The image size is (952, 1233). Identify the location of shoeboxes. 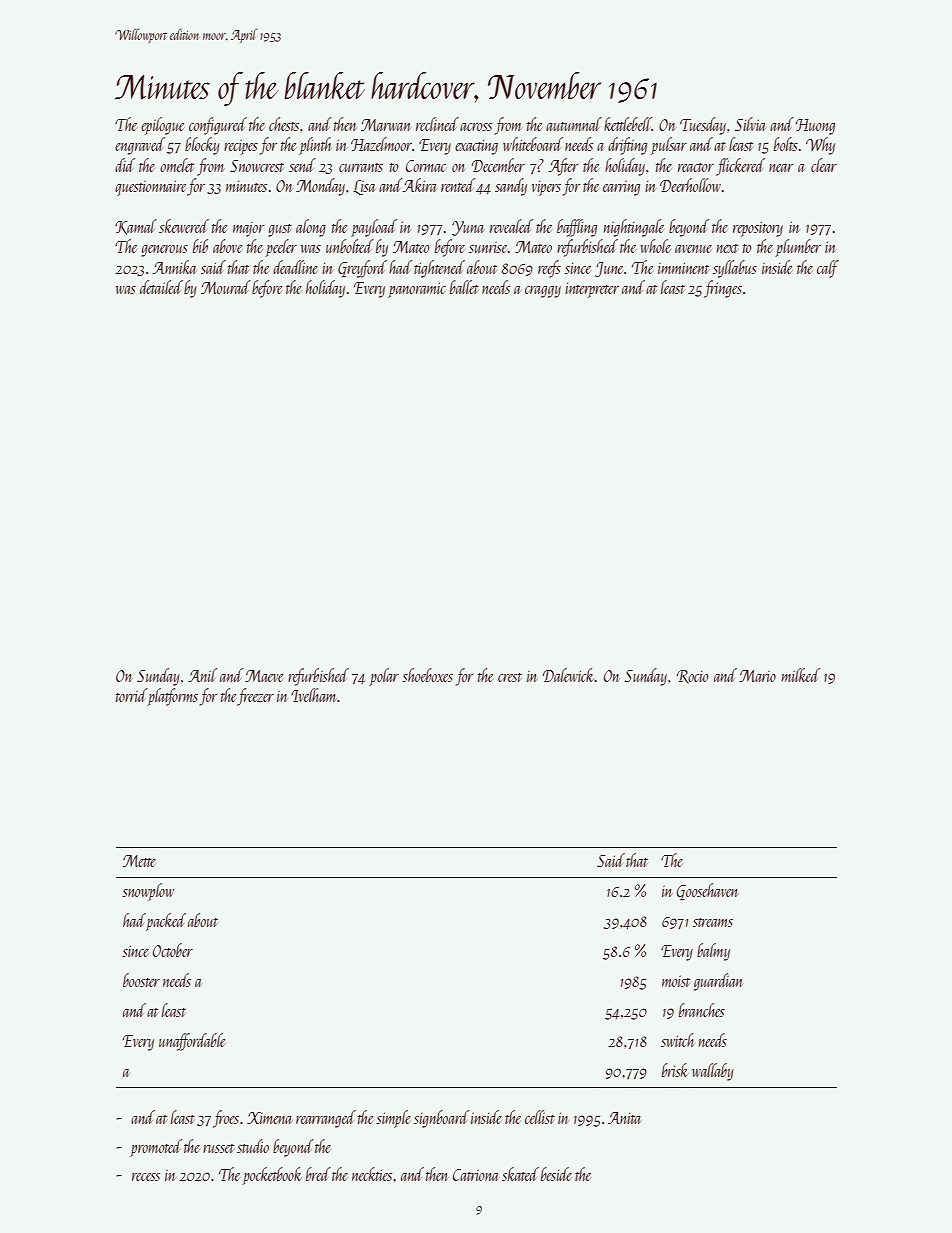
(427, 675).
